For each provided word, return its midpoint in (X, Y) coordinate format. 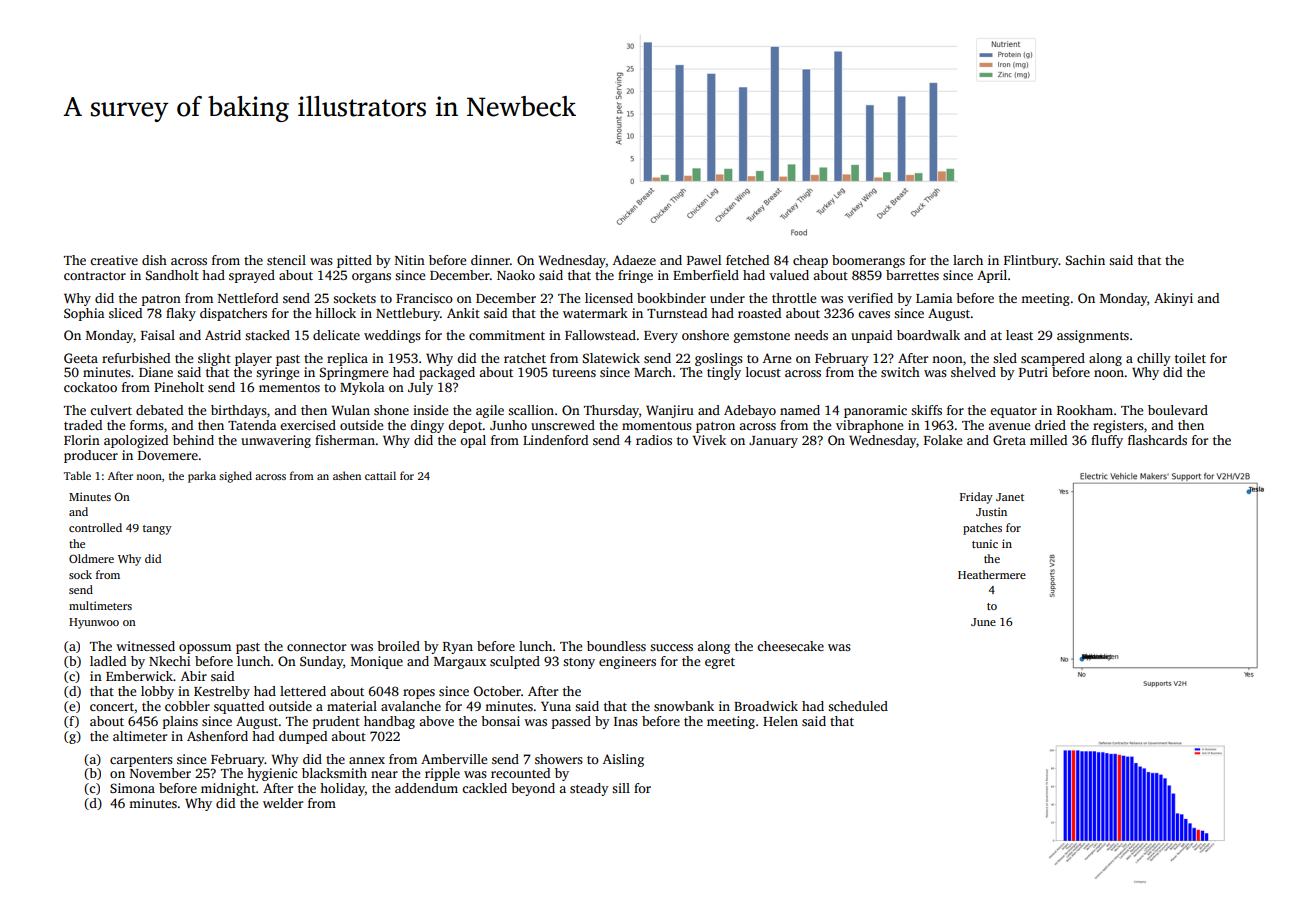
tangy (157, 530)
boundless (616, 646)
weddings (392, 336)
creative (114, 260)
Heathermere (992, 574)
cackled (484, 788)
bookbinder (671, 298)
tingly (724, 373)
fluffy (1107, 441)
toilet (1190, 358)
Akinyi (1173, 299)
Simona (132, 788)
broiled (398, 646)
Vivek (709, 440)
